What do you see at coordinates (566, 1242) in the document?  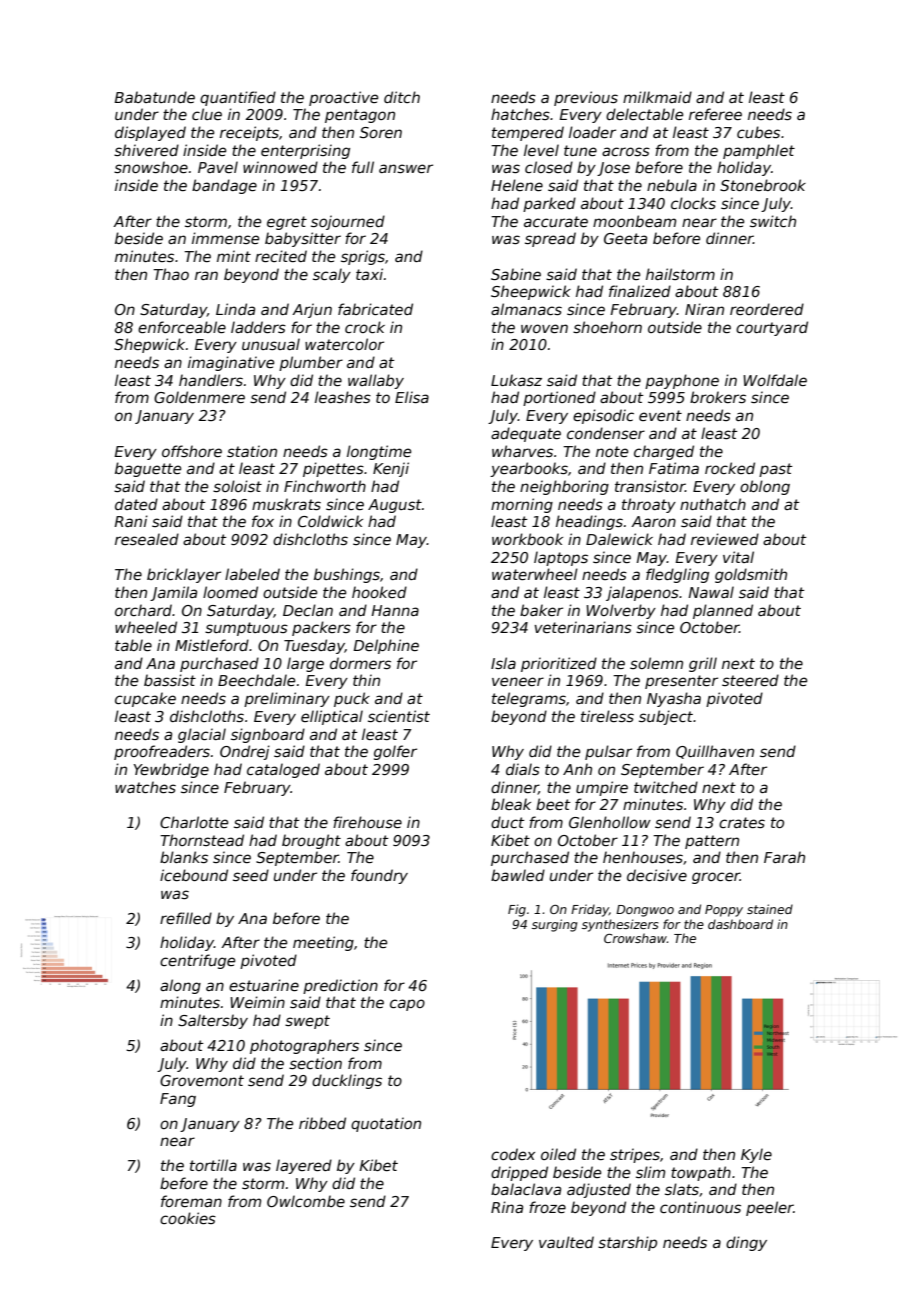 I see `vaulted` at bounding box center [566, 1242].
